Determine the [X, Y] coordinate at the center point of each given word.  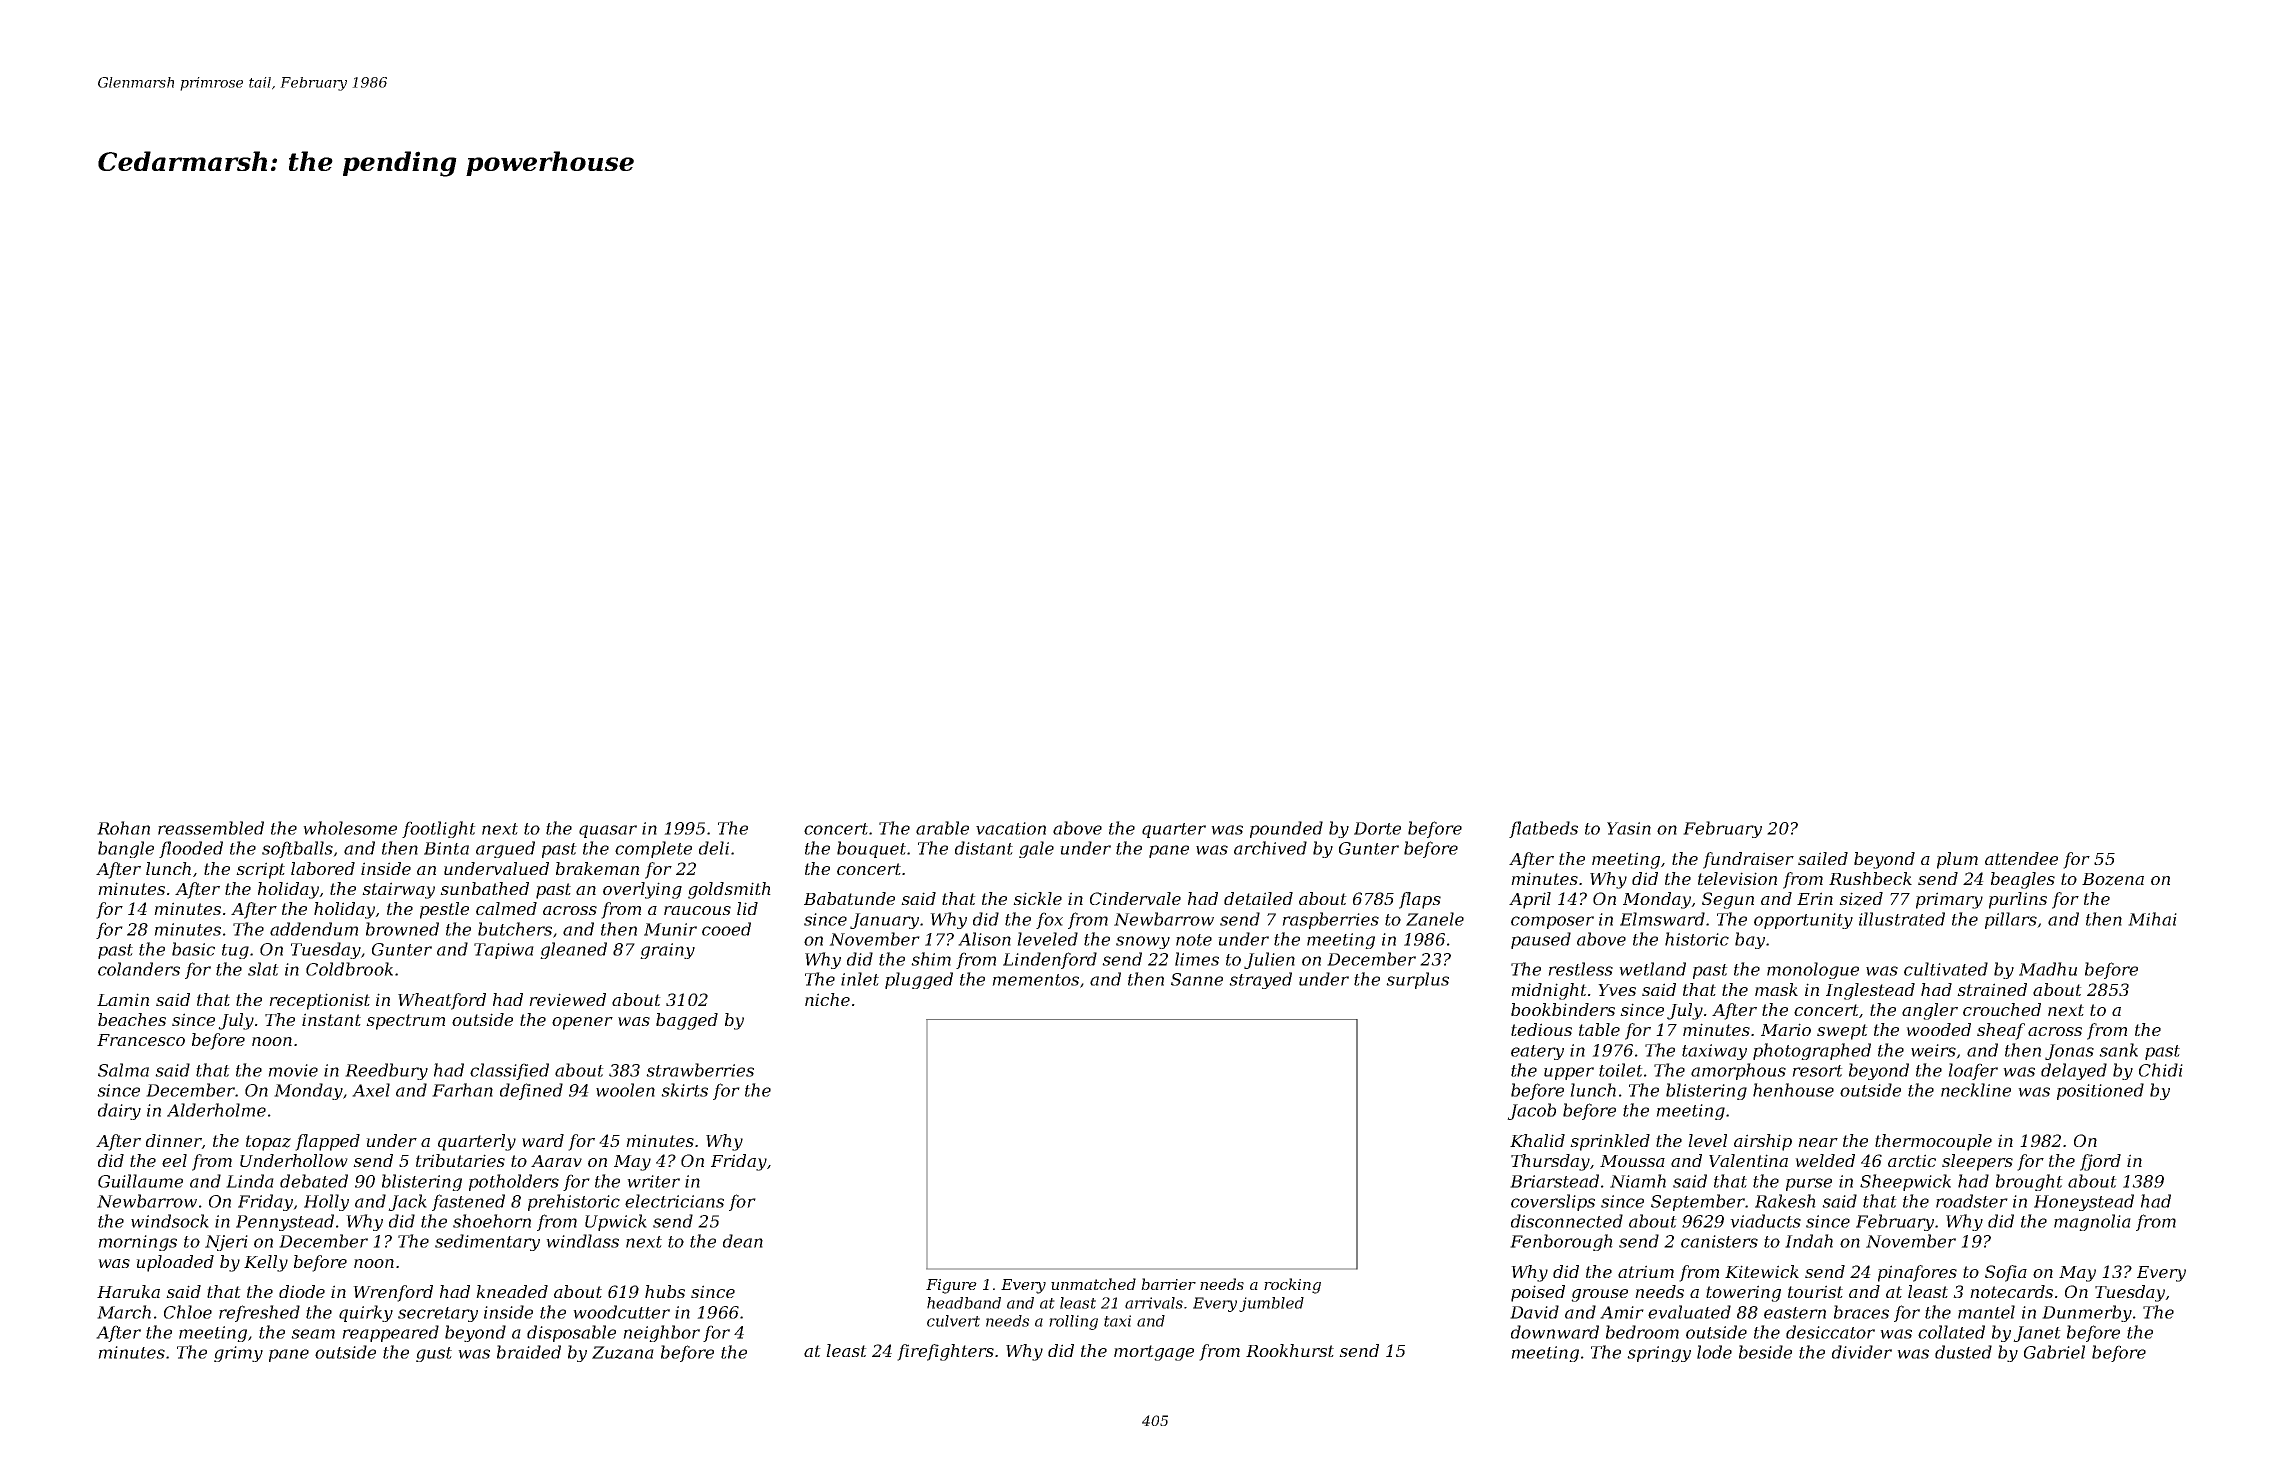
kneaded [512, 1291]
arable [942, 828]
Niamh [1638, 1181]
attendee [2021, 858]
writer [653, 1181]
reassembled [211, 828]
